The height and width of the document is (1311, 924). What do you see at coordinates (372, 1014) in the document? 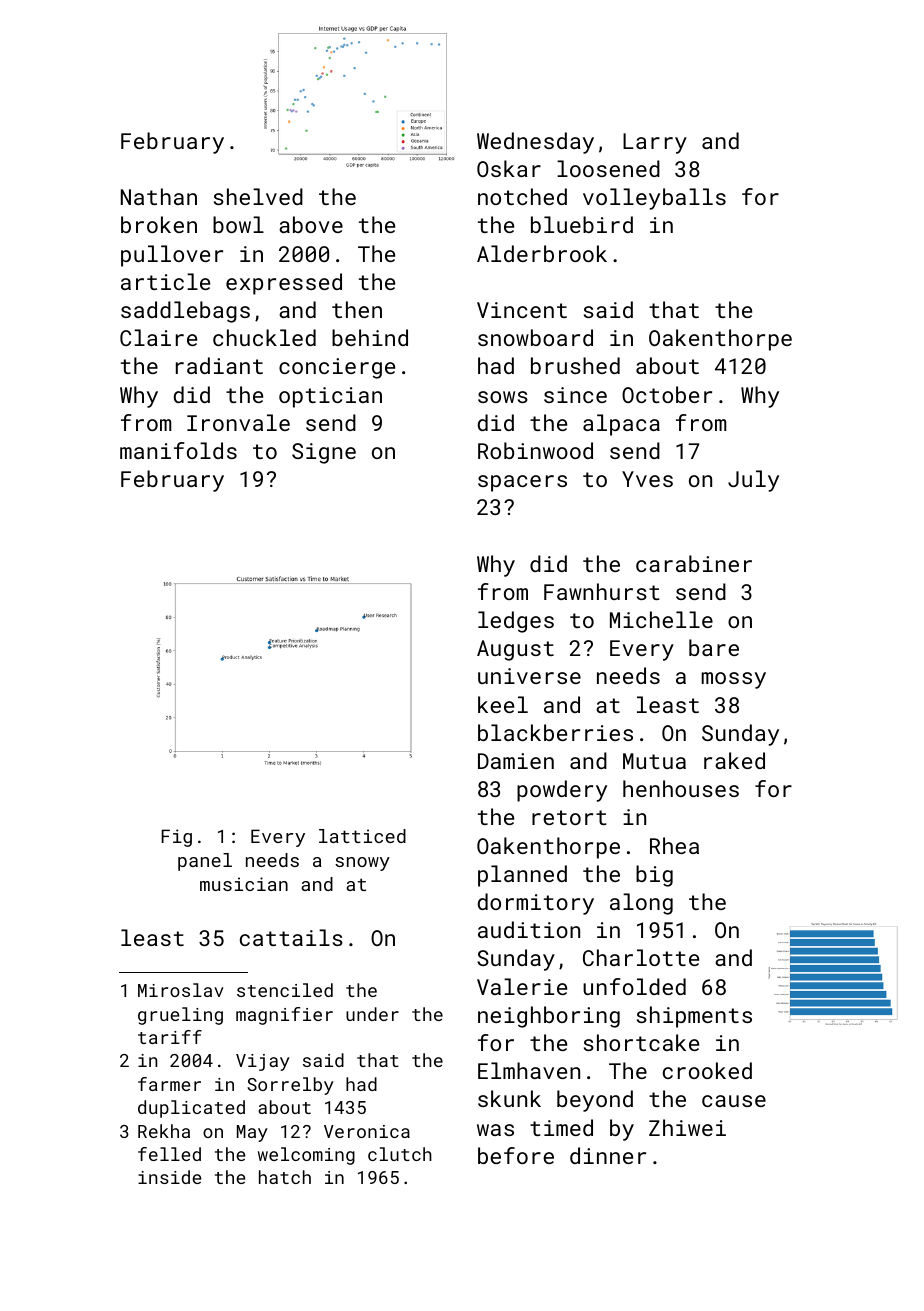
I see `under` at bounding box center [372, 1014].
